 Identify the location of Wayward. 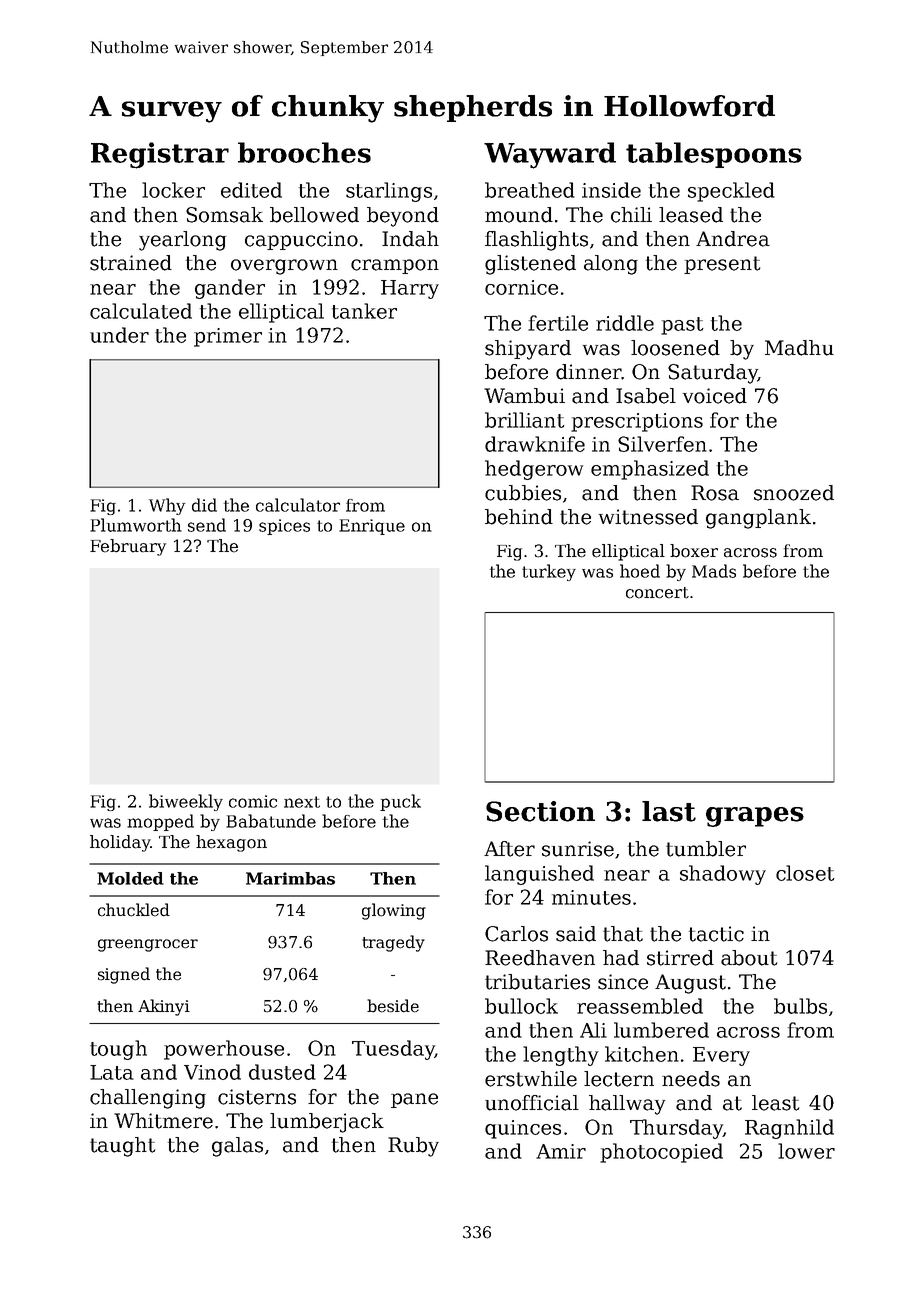
(550, 155).
